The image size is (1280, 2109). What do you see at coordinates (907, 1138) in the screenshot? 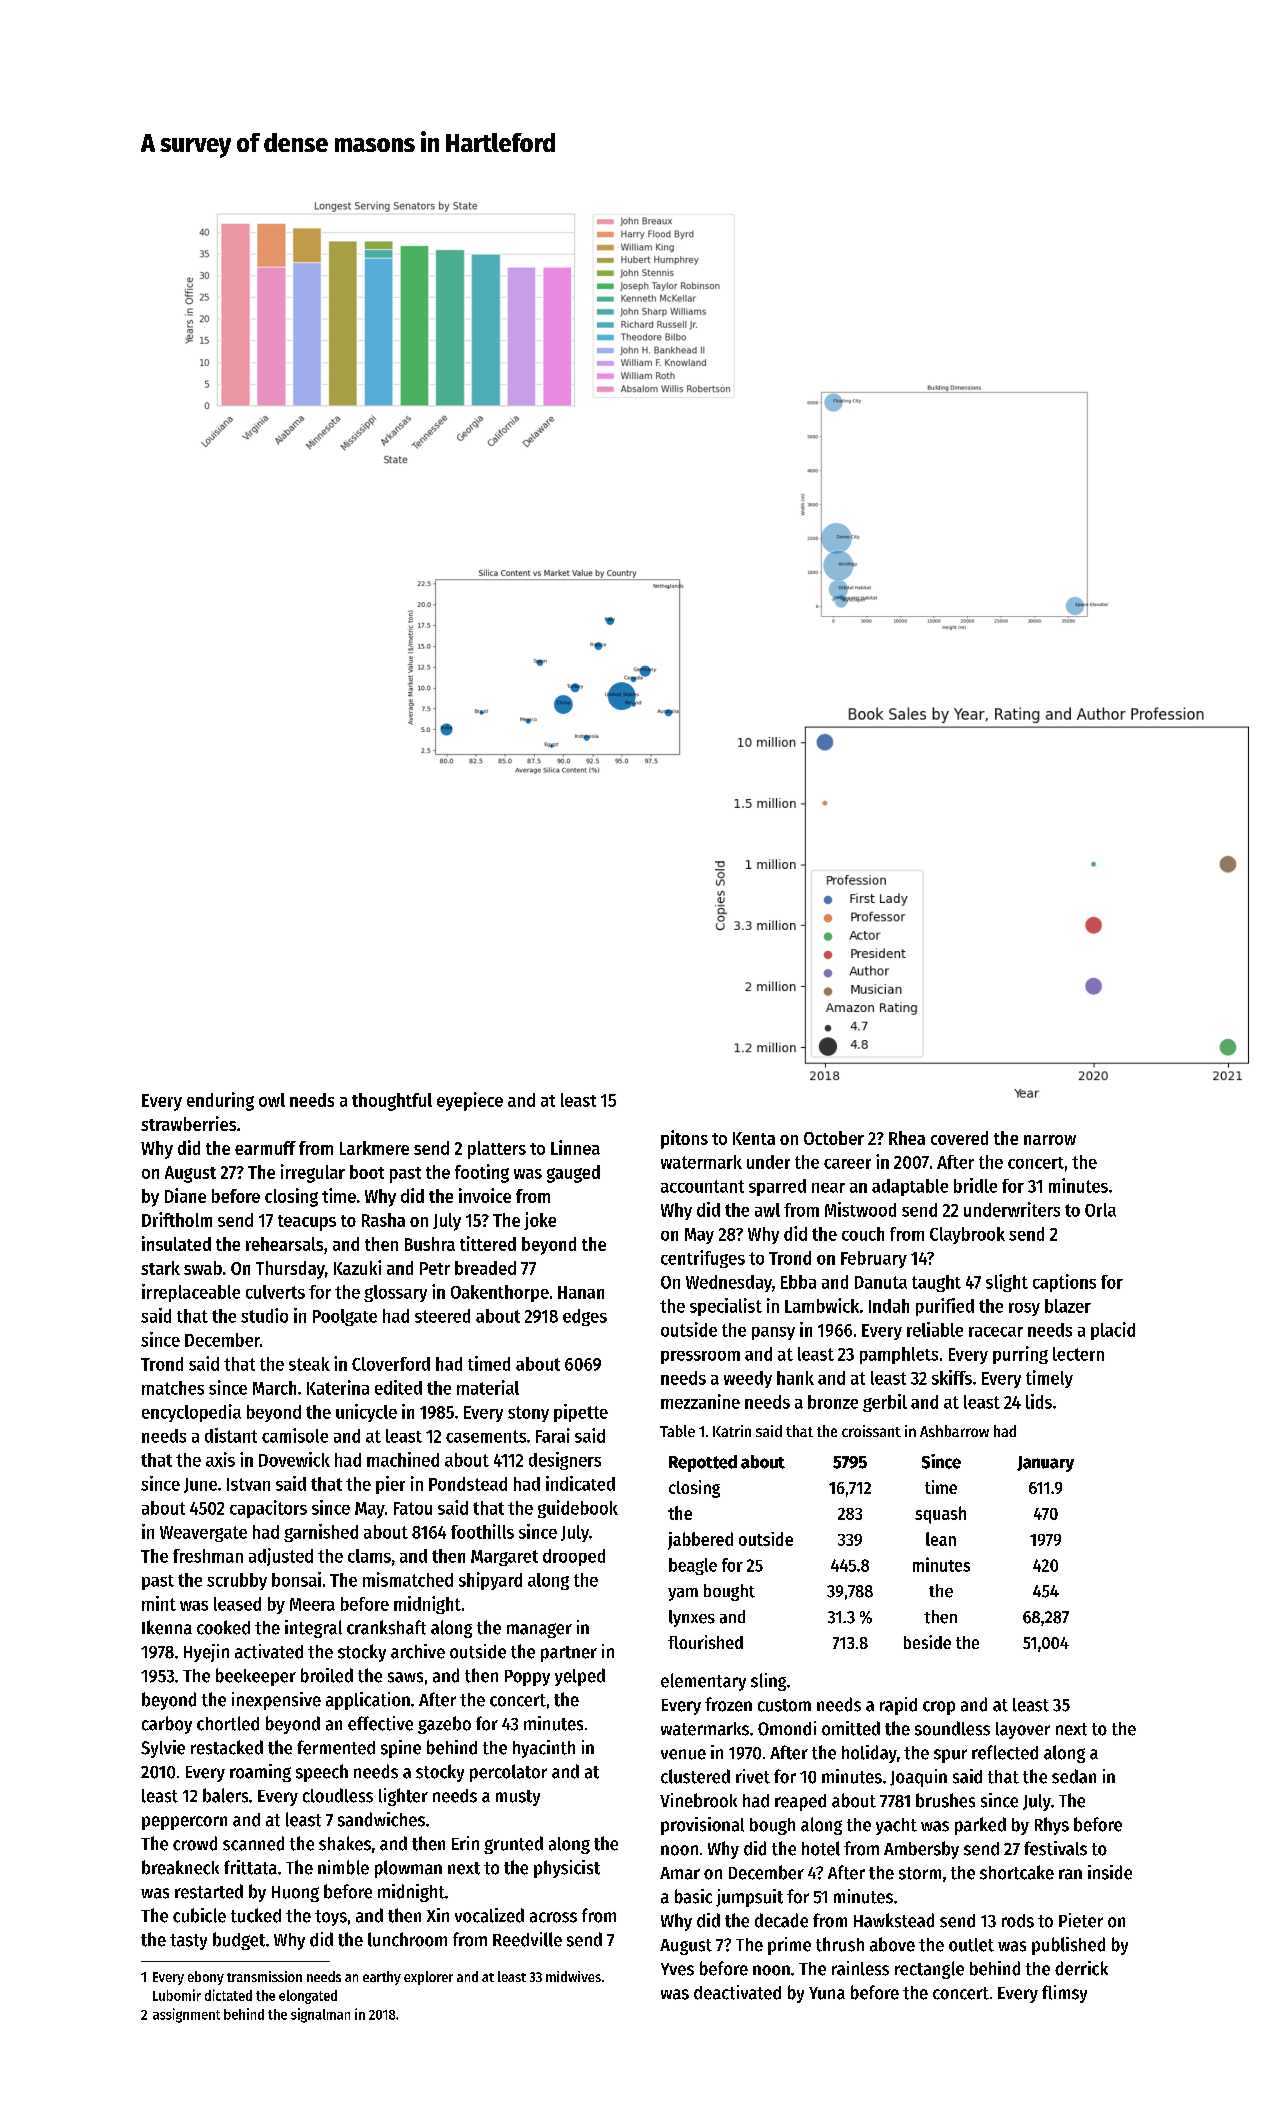
I see `Rhea` at bounding box center [907, 1138].
